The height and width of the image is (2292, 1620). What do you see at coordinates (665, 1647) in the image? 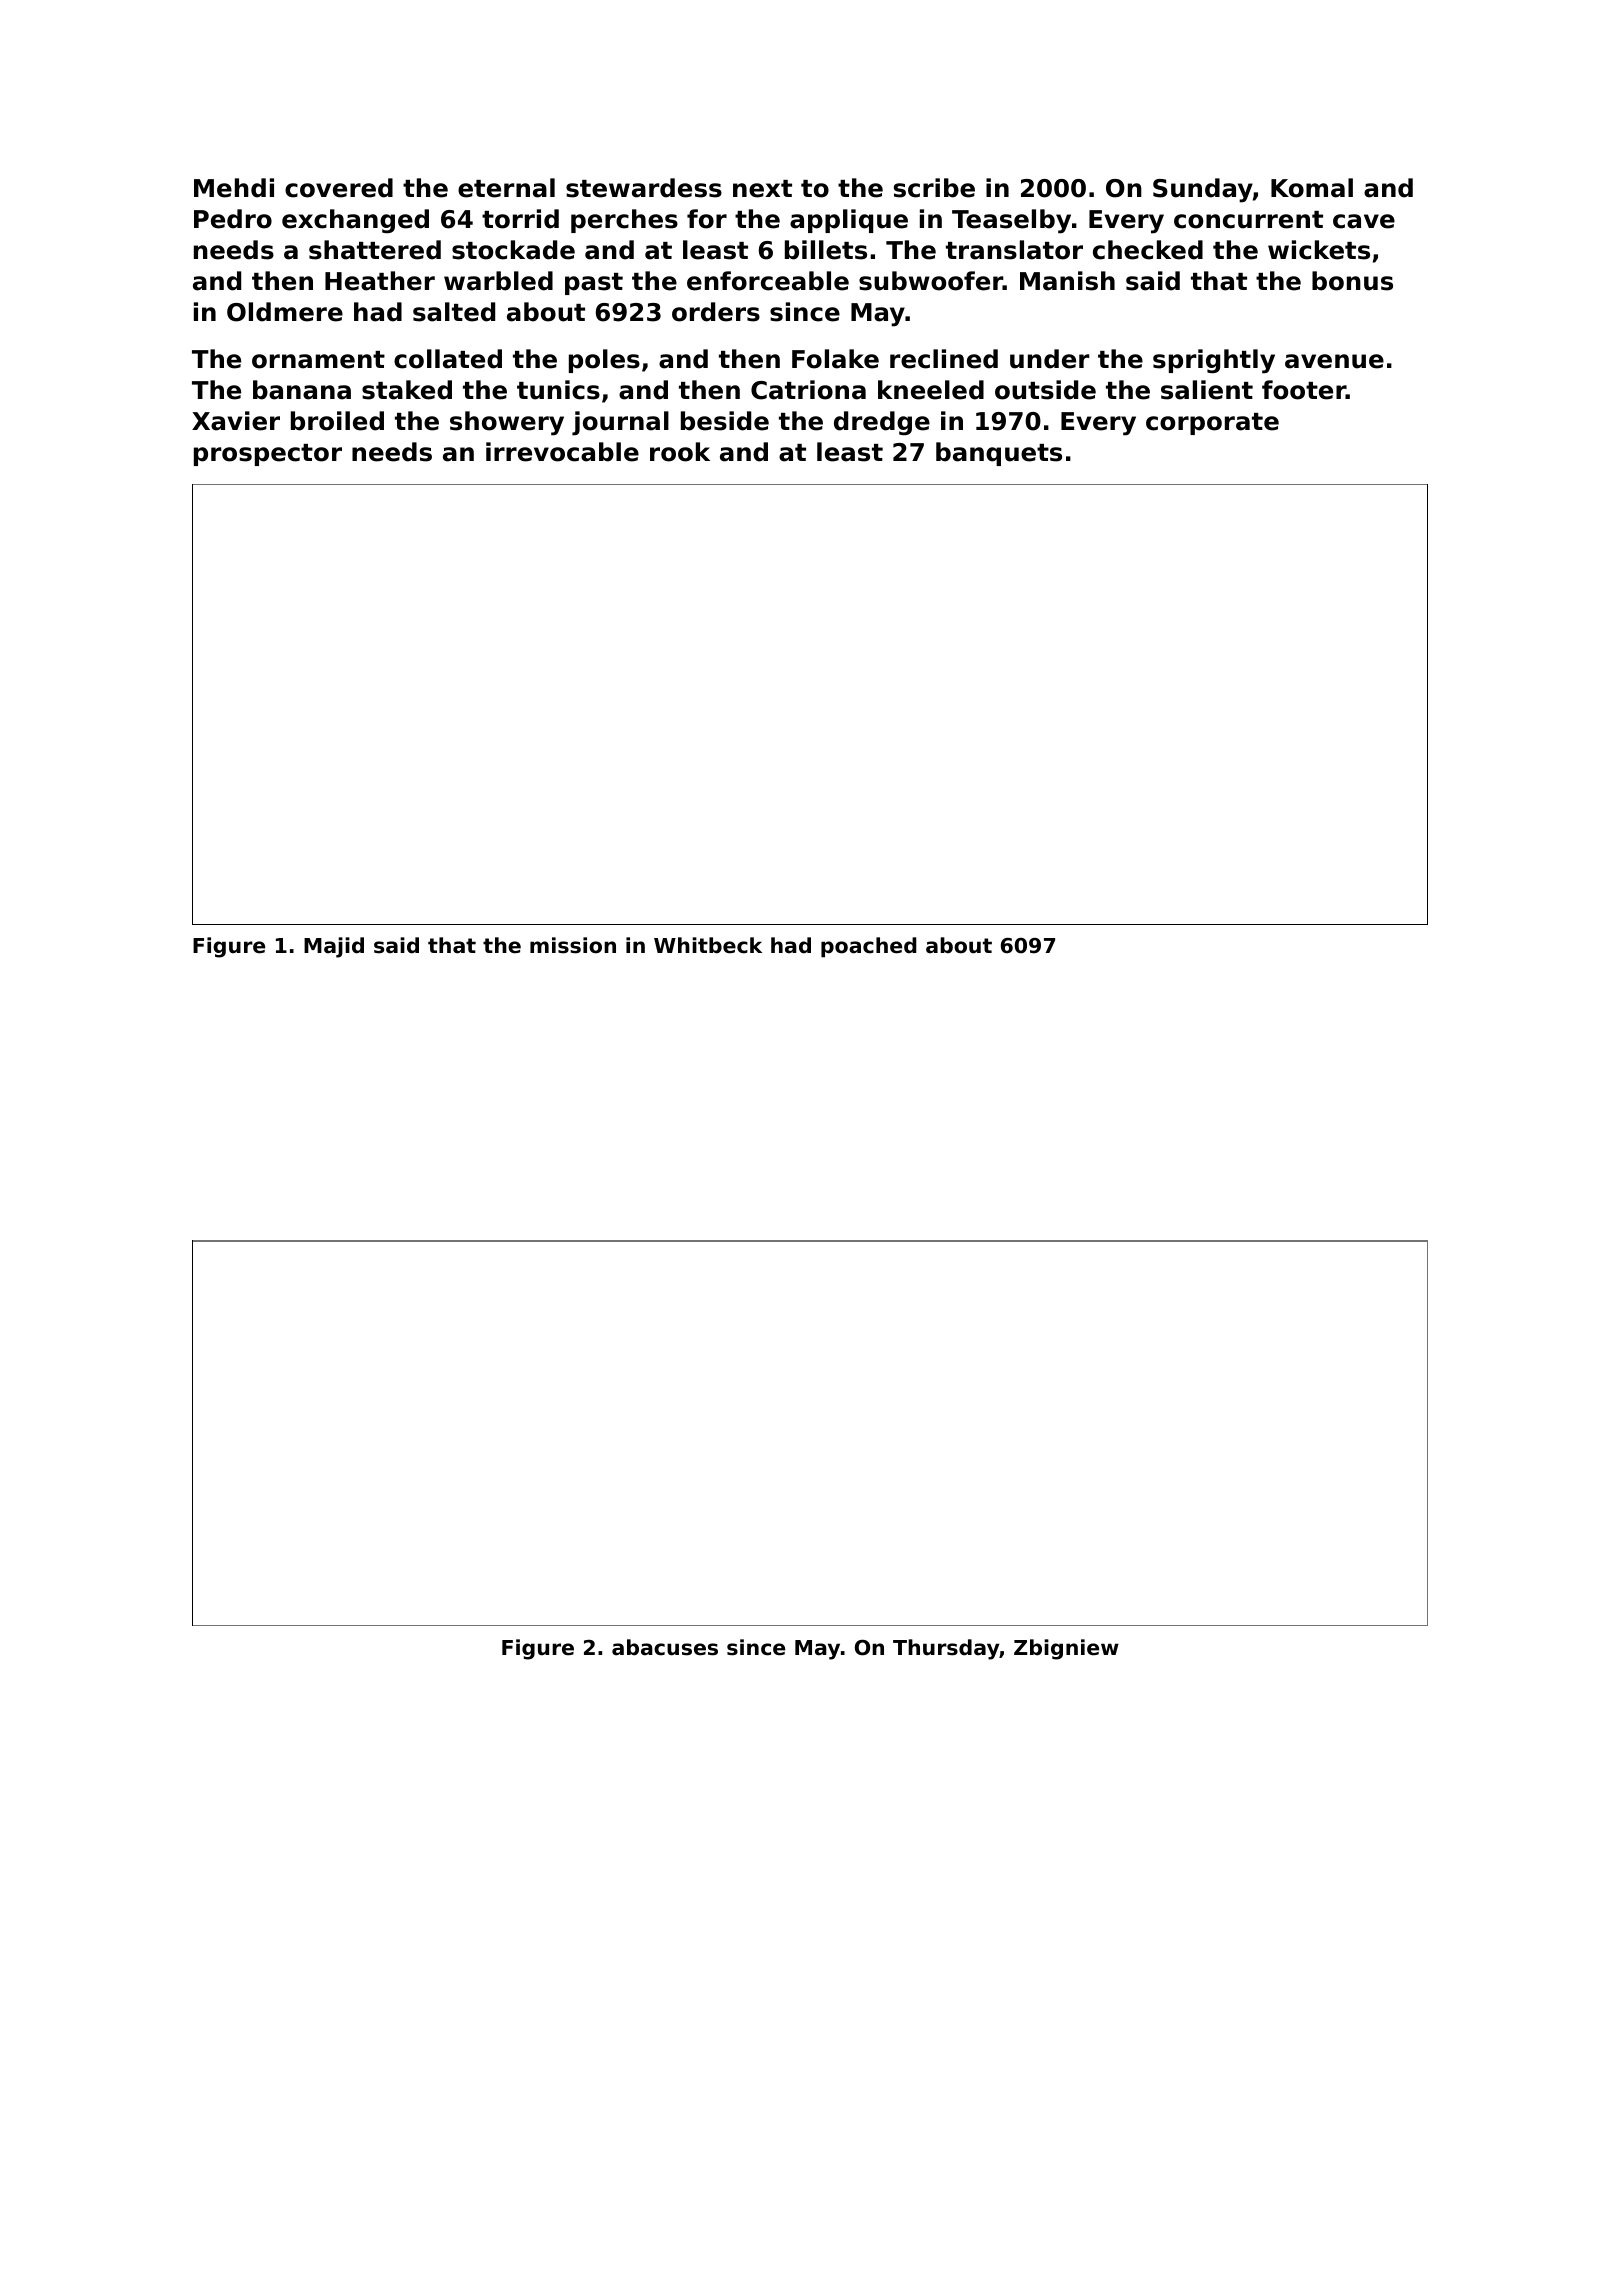
I see `abacuses` at bounding box center [665, 1647].
